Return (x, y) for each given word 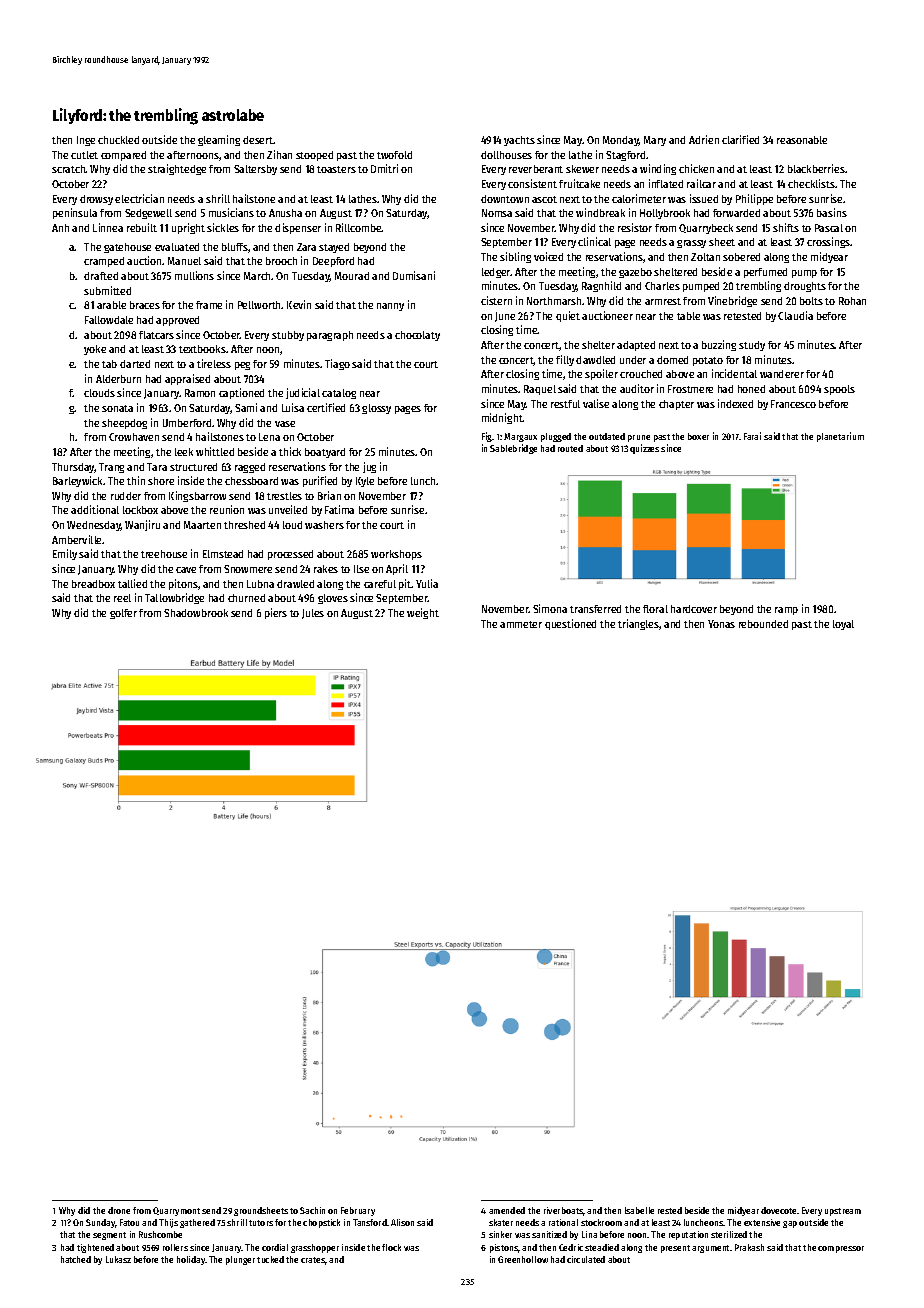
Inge (86, 141)
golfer (123, 614)
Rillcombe (359, 227)
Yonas (721, 624)
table (688, 316)
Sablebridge (513, 449)
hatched (76, 1259)
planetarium (840, 437)
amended (507, 1210)
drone (119, 1210)
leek (184, 452)
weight (423, 613)
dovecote (778, 1210)
